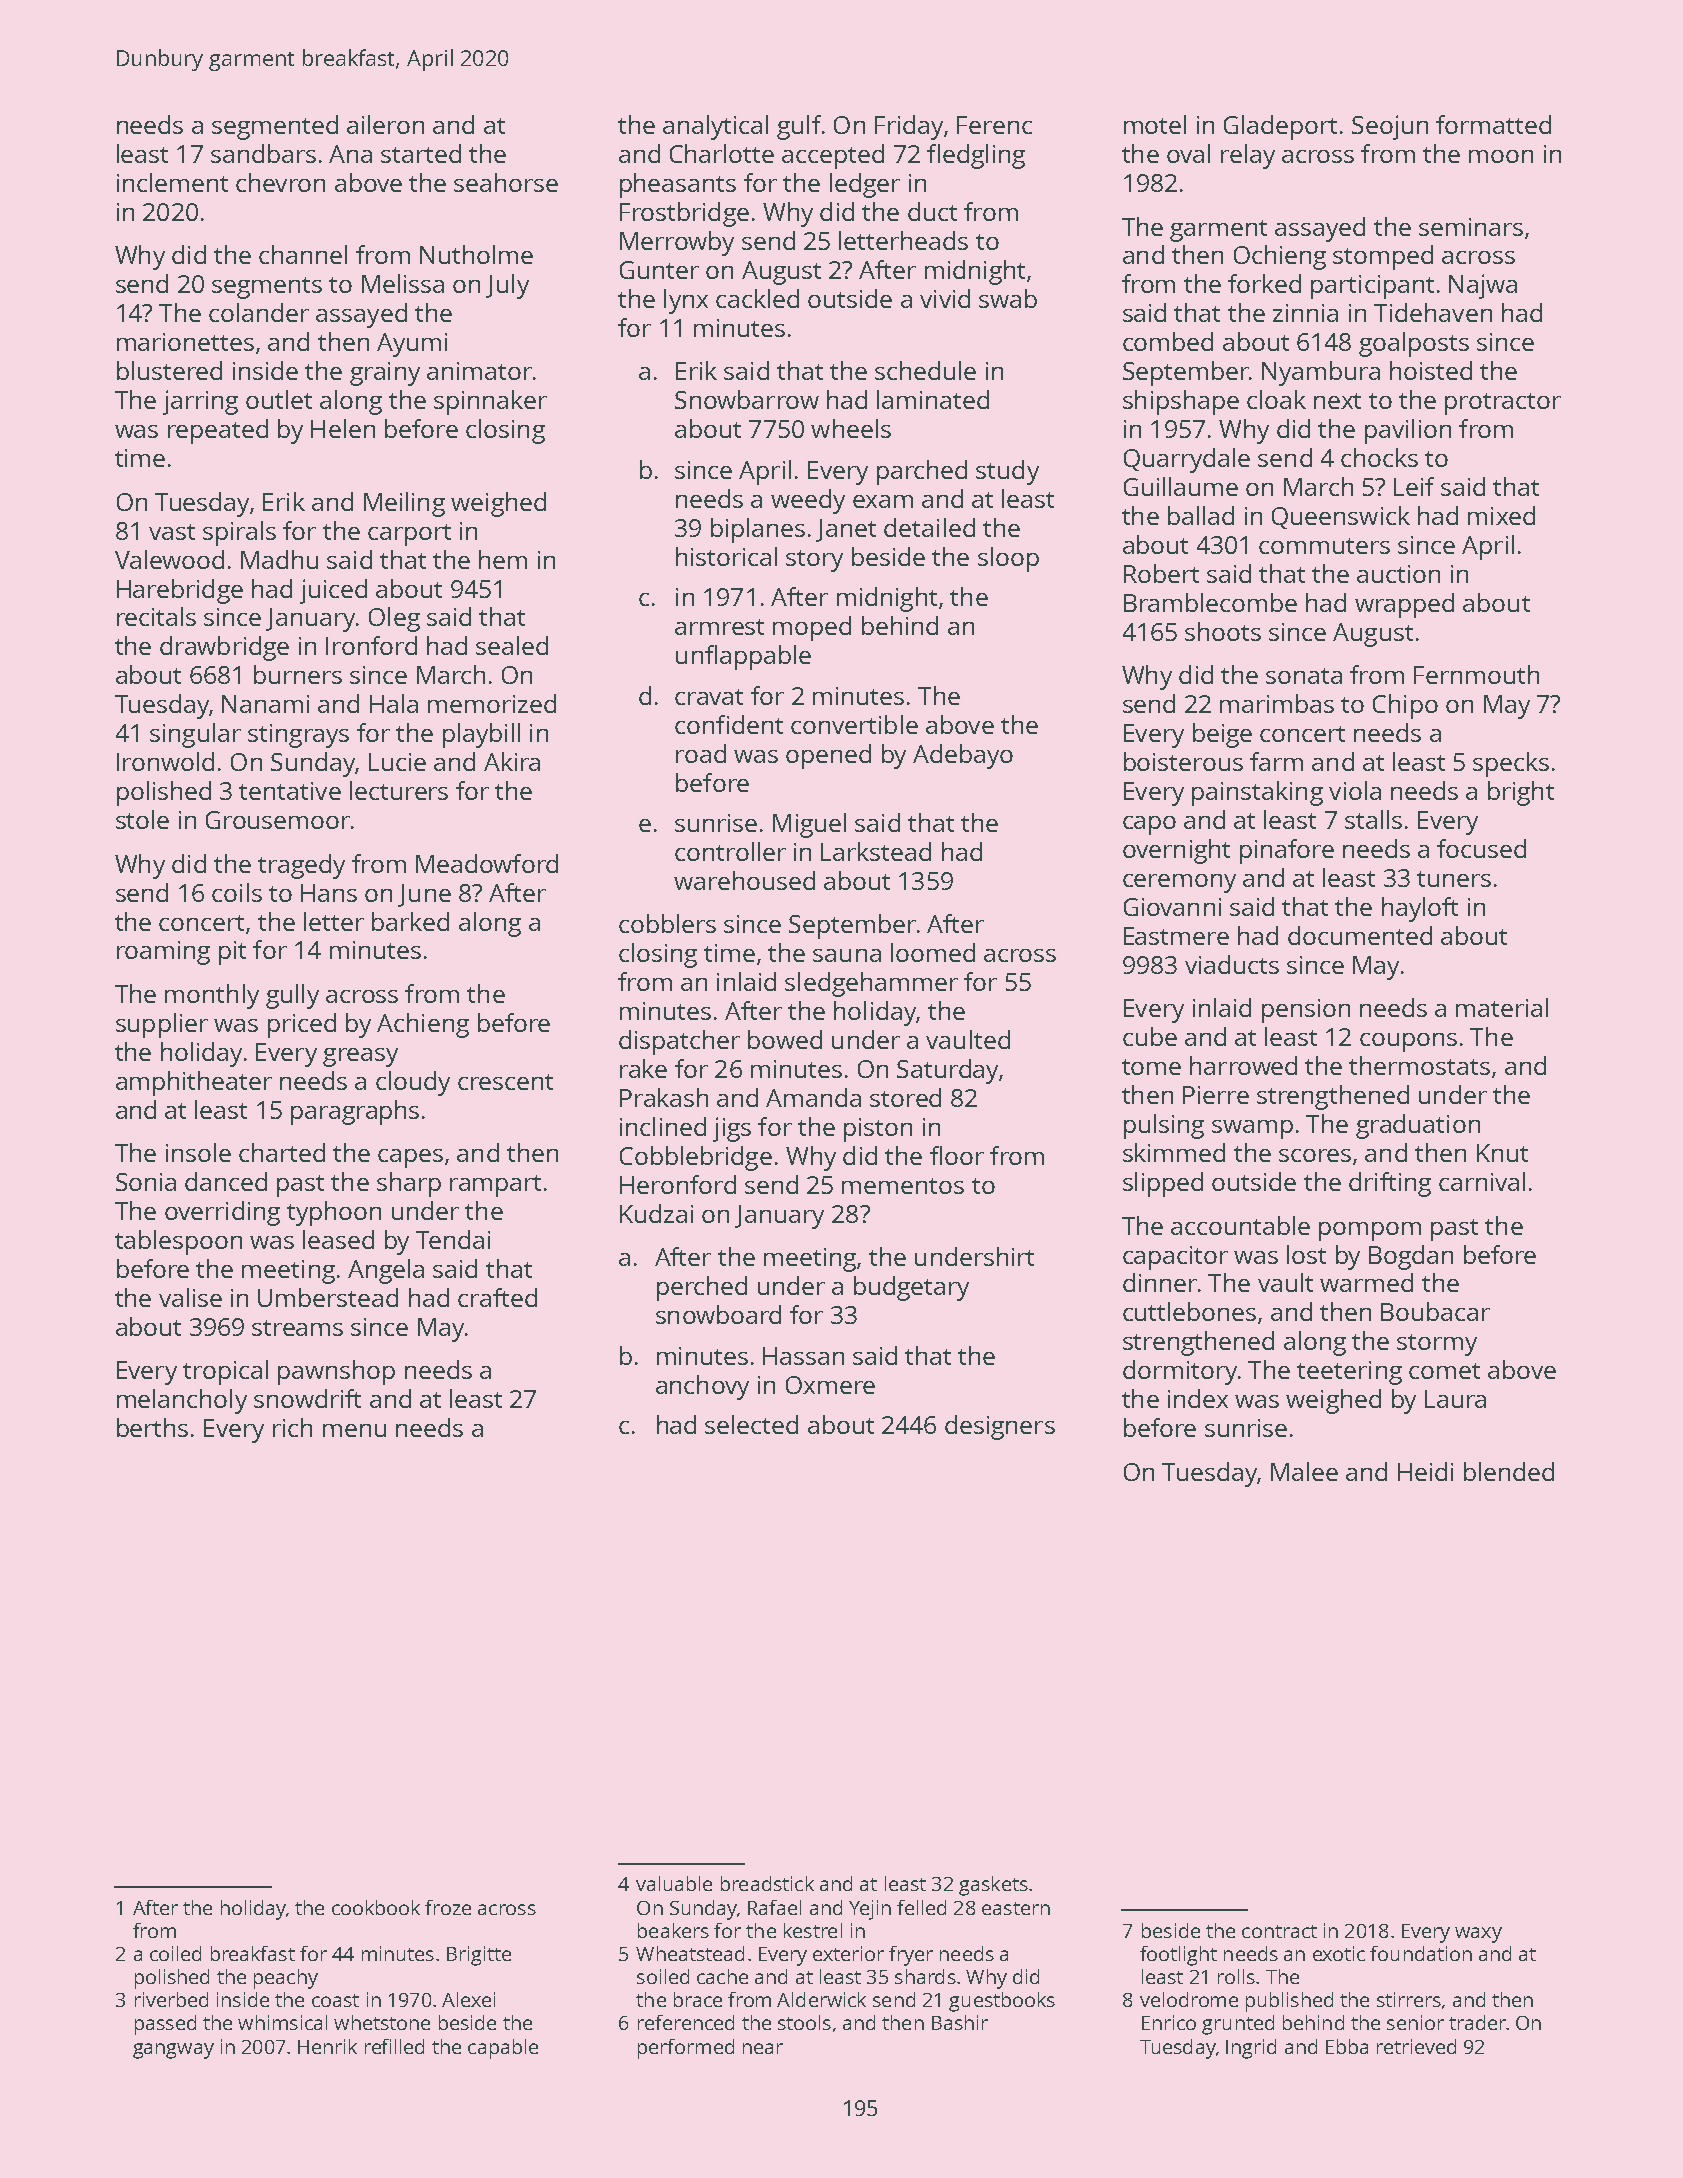  Describe the element at coordinates (327, 2046) in the page. I see `Henrik` at that location.
